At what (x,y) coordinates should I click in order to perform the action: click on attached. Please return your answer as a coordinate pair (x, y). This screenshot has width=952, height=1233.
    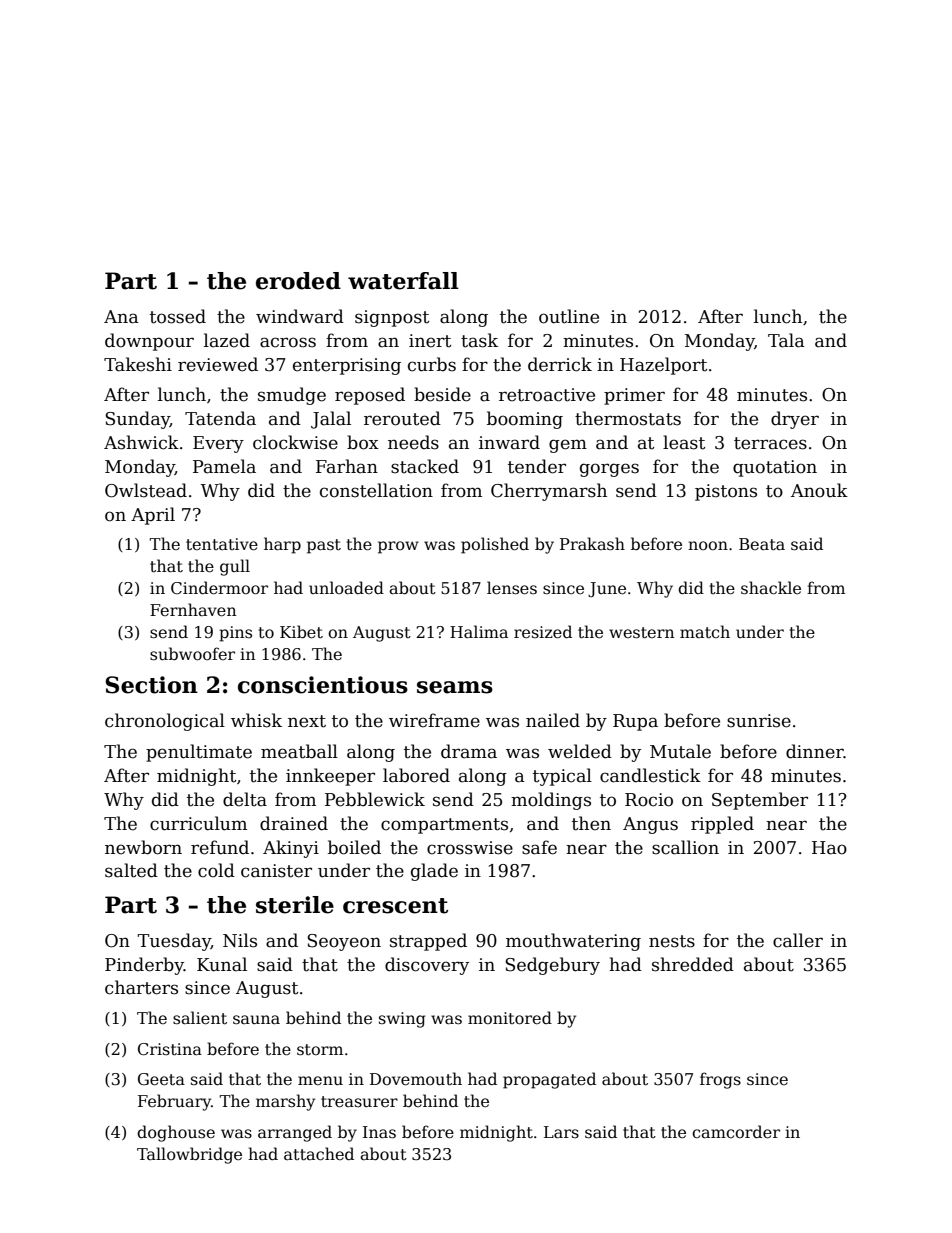
    Looking at the image, I should click on (319, 1154).
